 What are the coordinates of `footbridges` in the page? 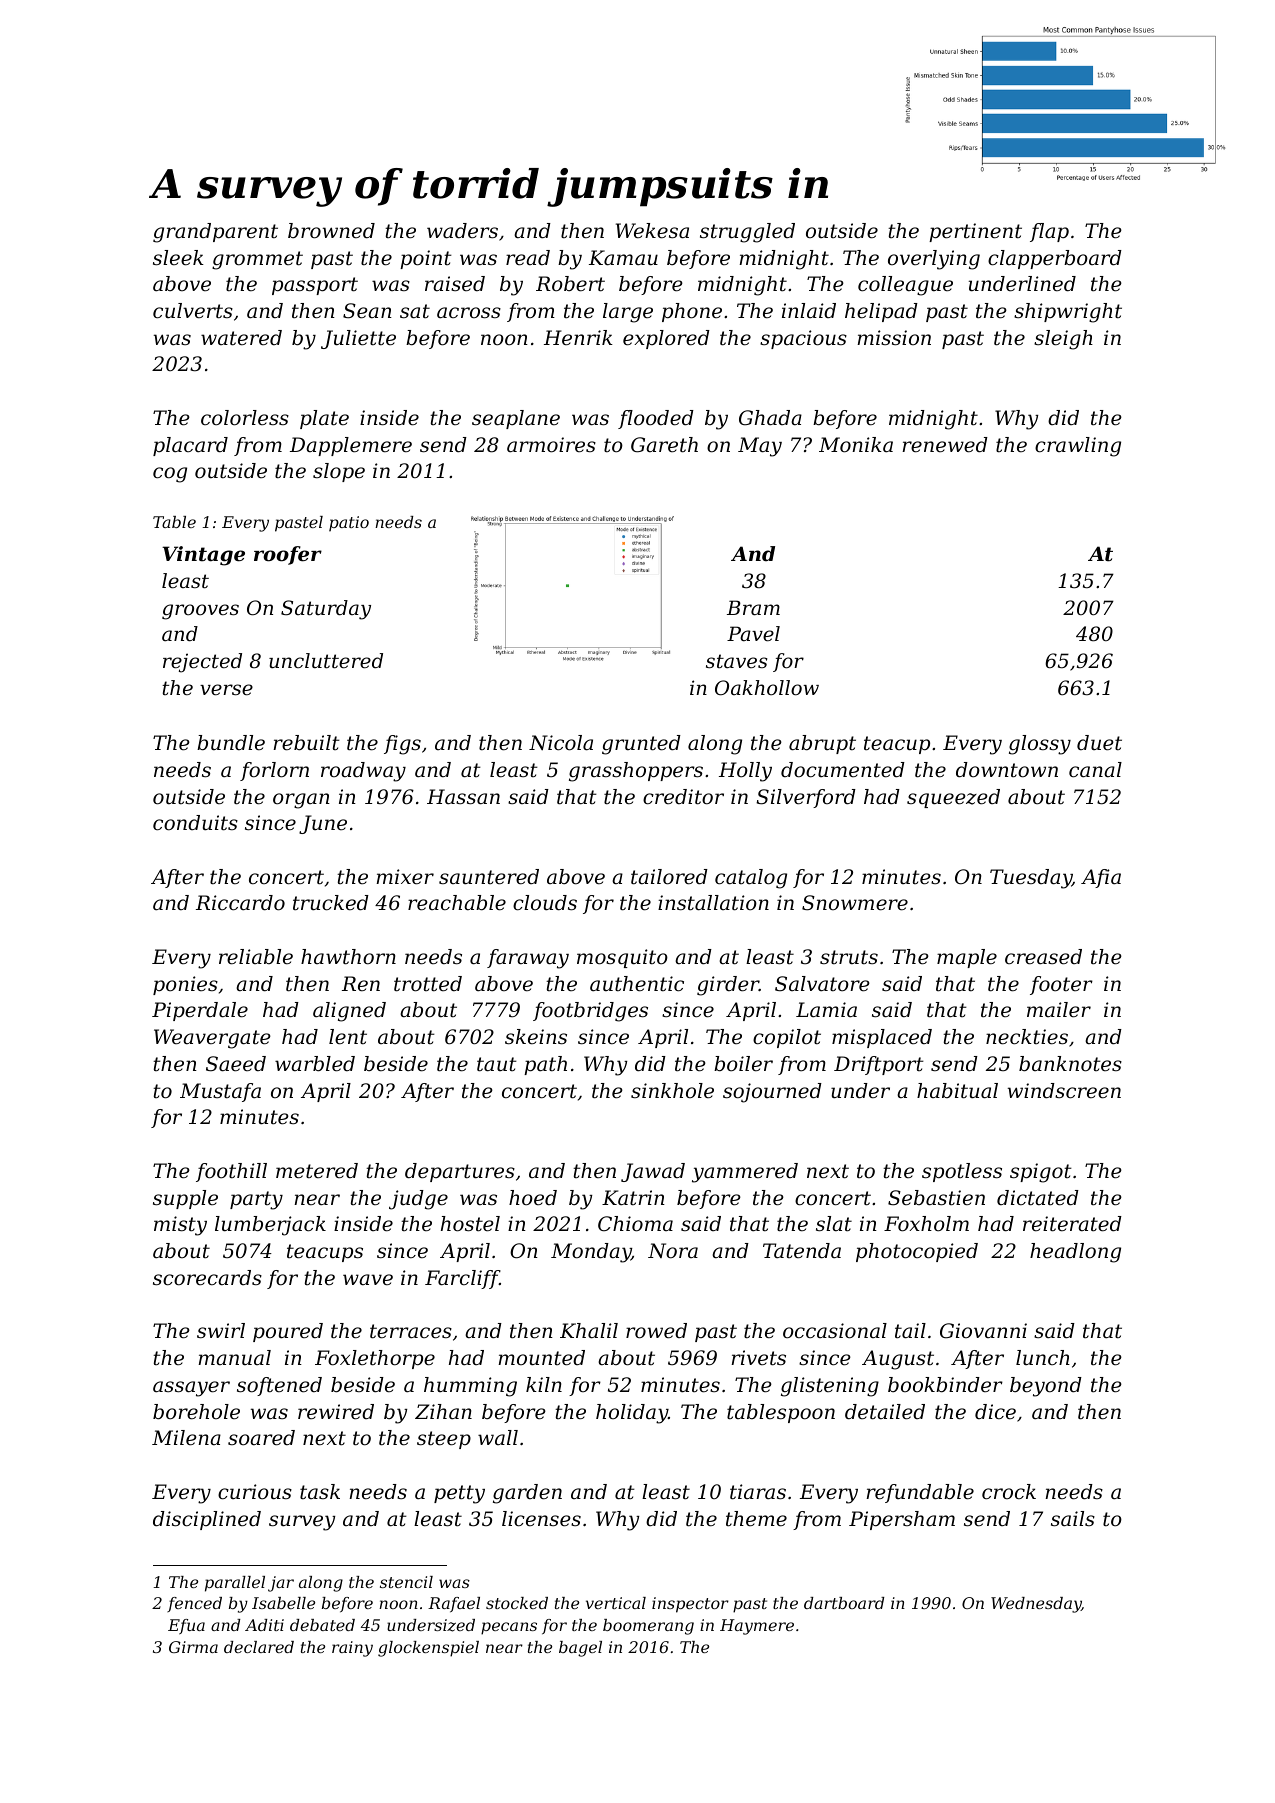 It's located at (590, 1012).
